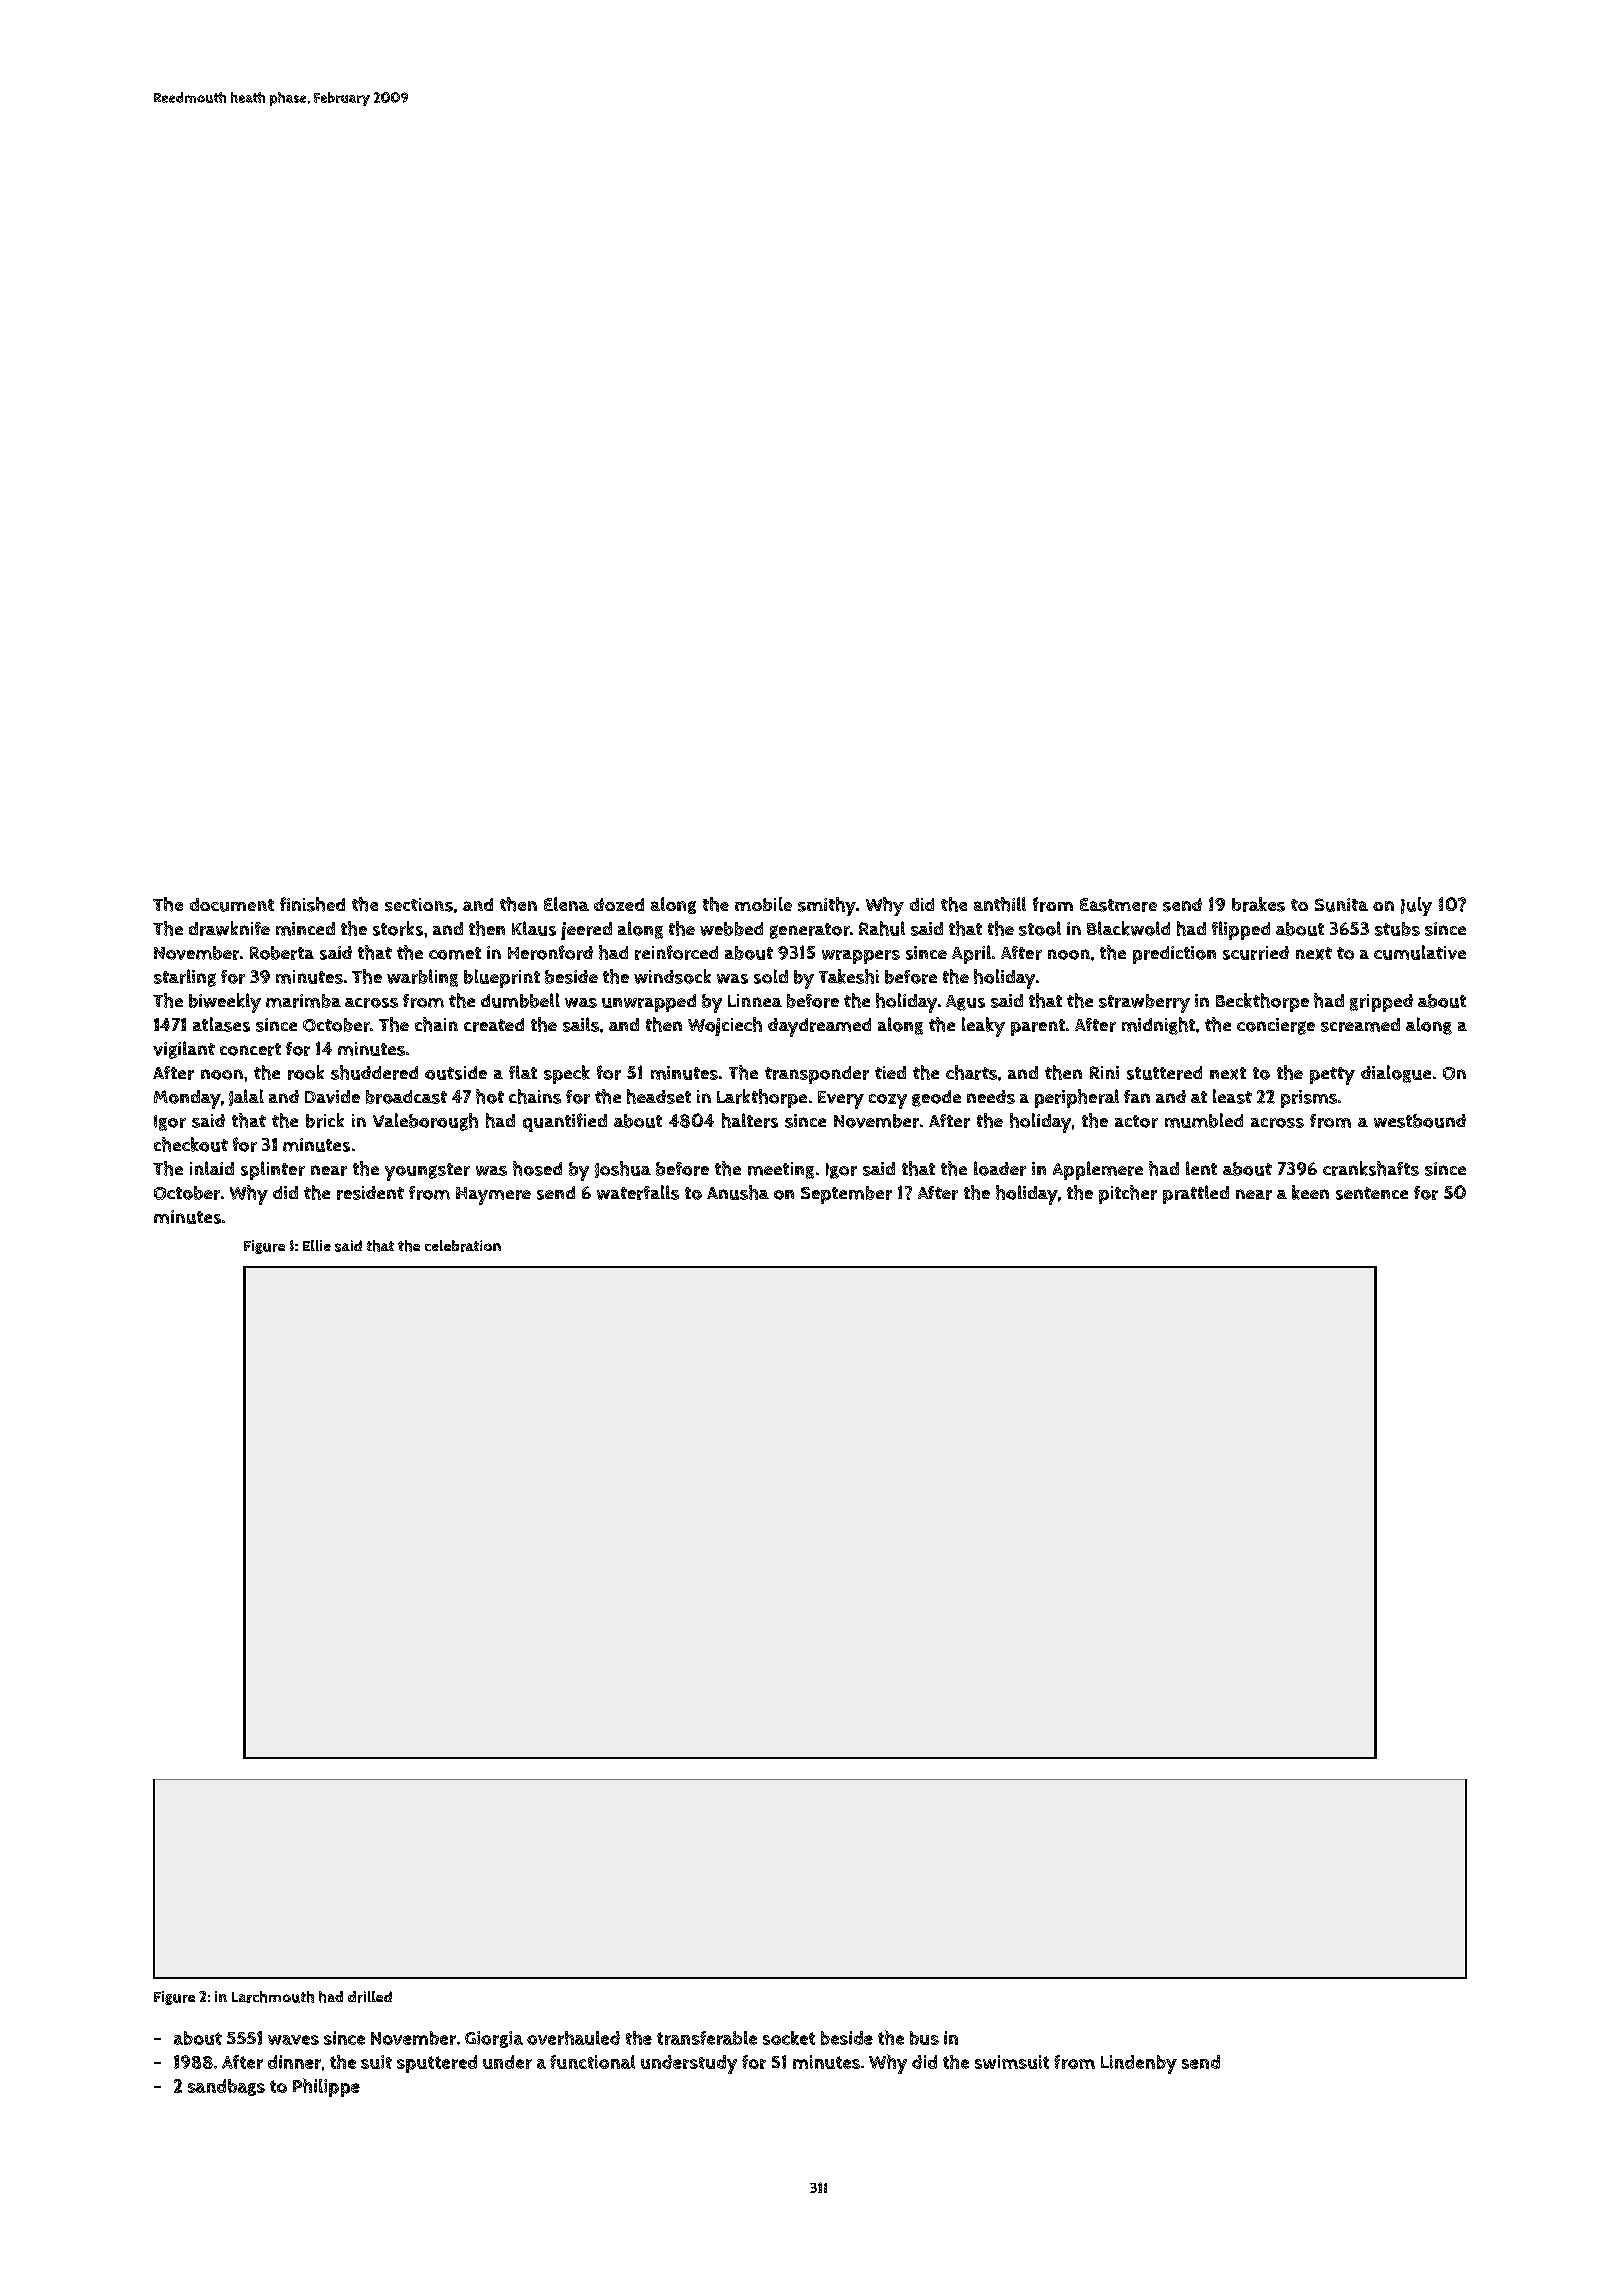  I want to click on prattled, so click(1196, 1194).
